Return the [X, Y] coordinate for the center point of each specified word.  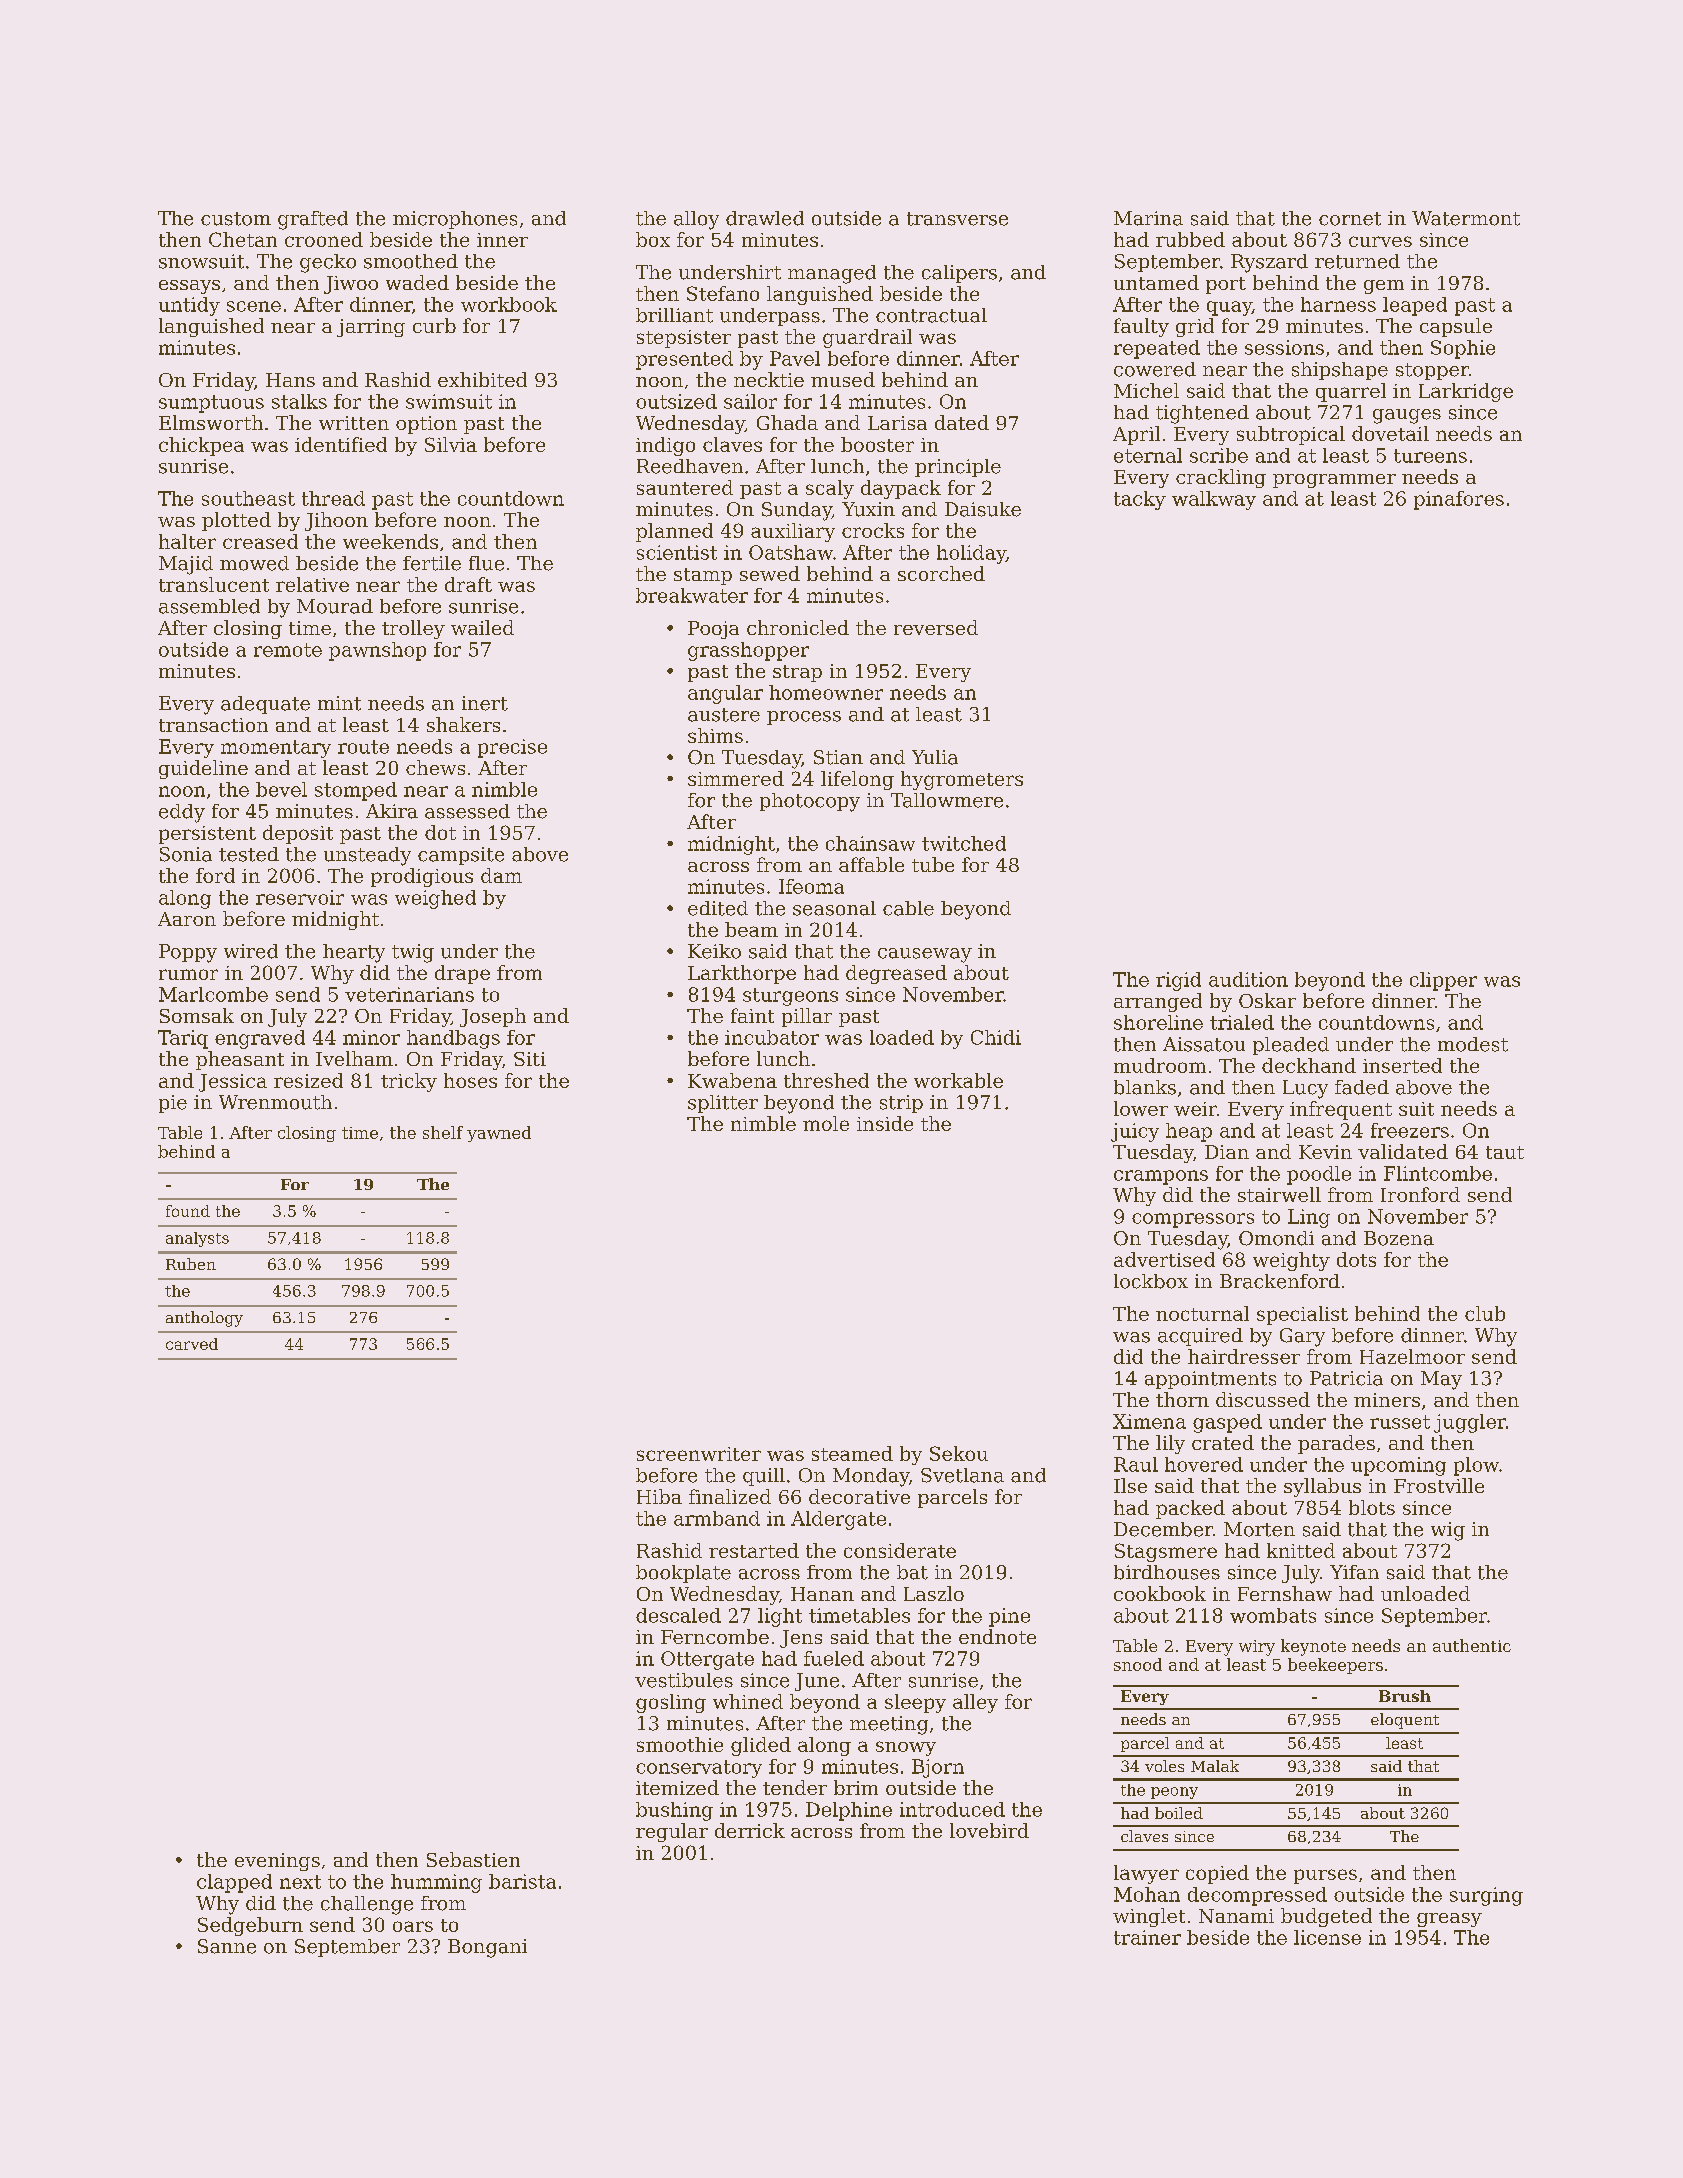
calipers [959, 274]
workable [958, 1080]
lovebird [989, 1830]
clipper [1443, 981]
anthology [204, 1319]
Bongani [487, 1948]
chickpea [201, 446]
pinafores [1459, 500]
